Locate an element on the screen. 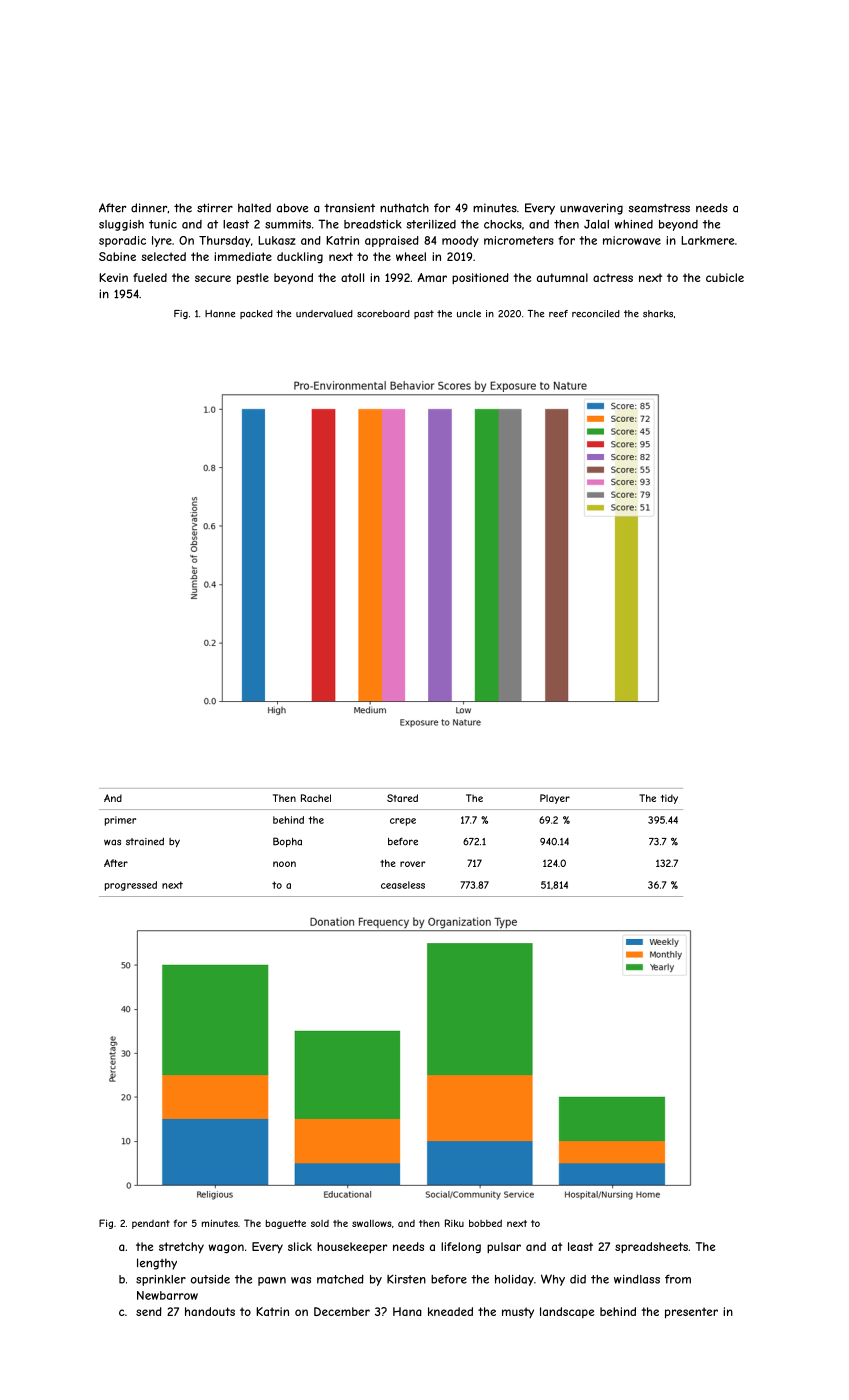  bobbed is located at coordinates (485, 1223).
